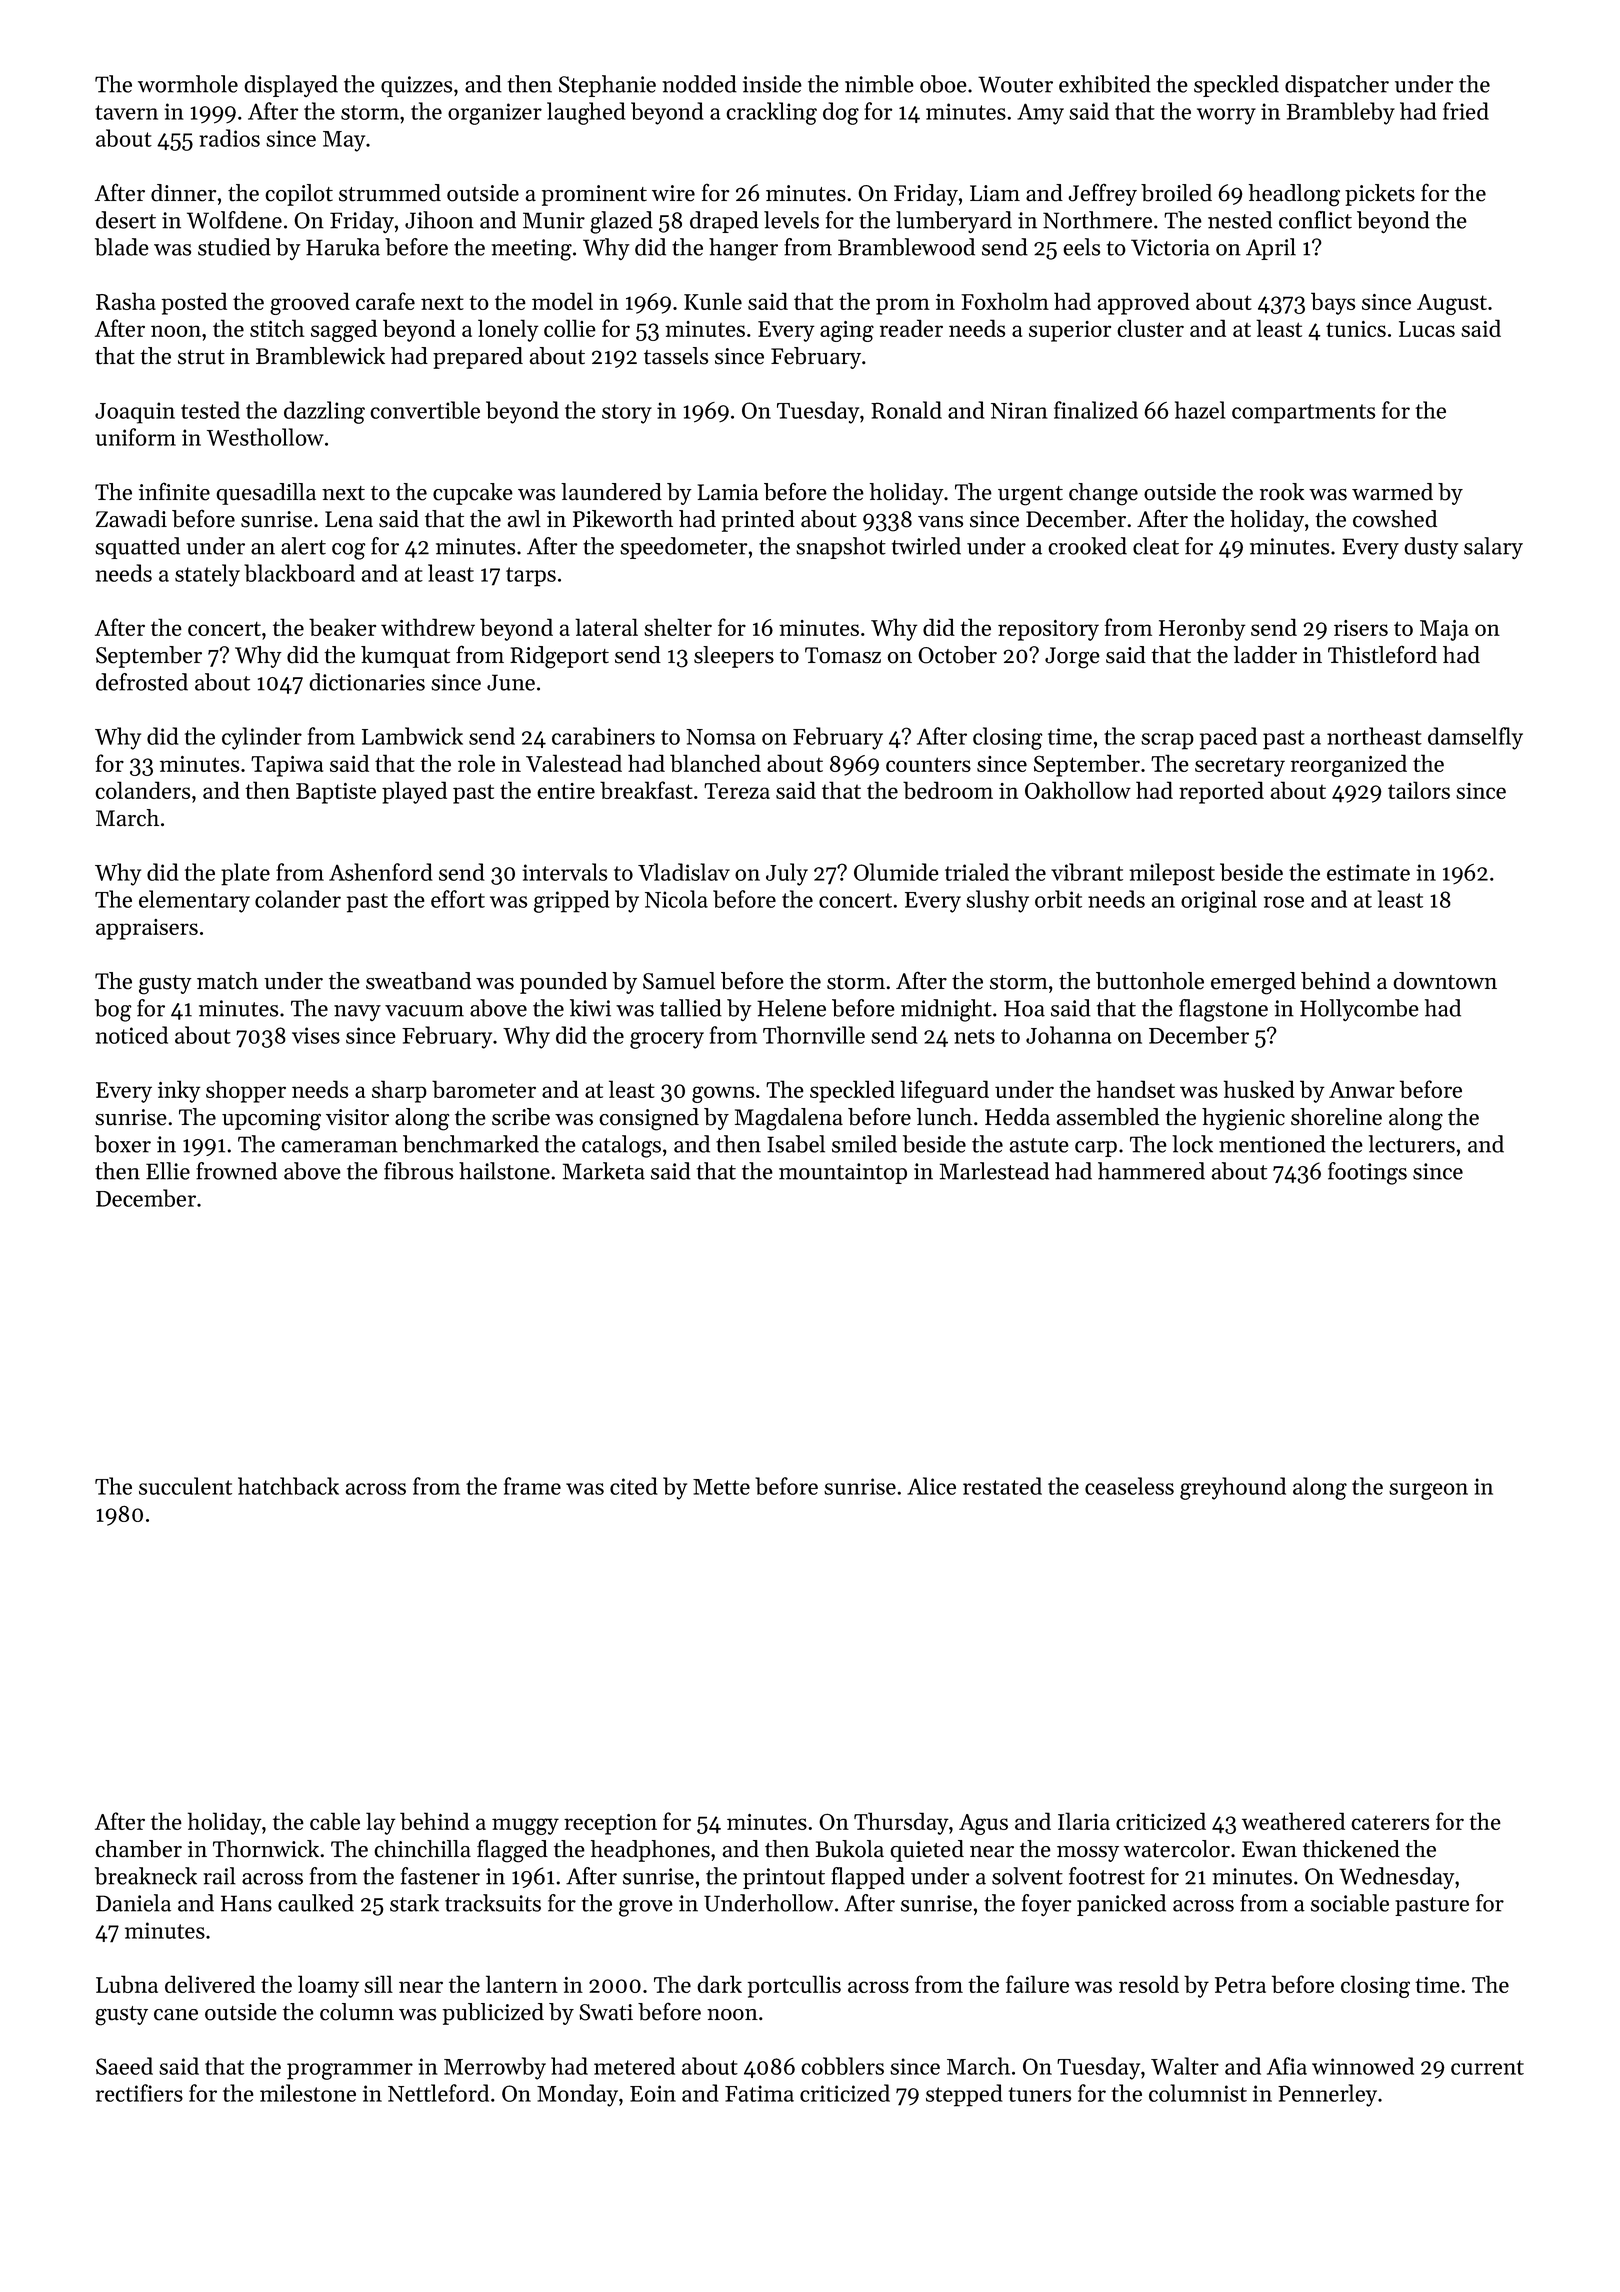  I want to click on tavern, so click(126, 112).
